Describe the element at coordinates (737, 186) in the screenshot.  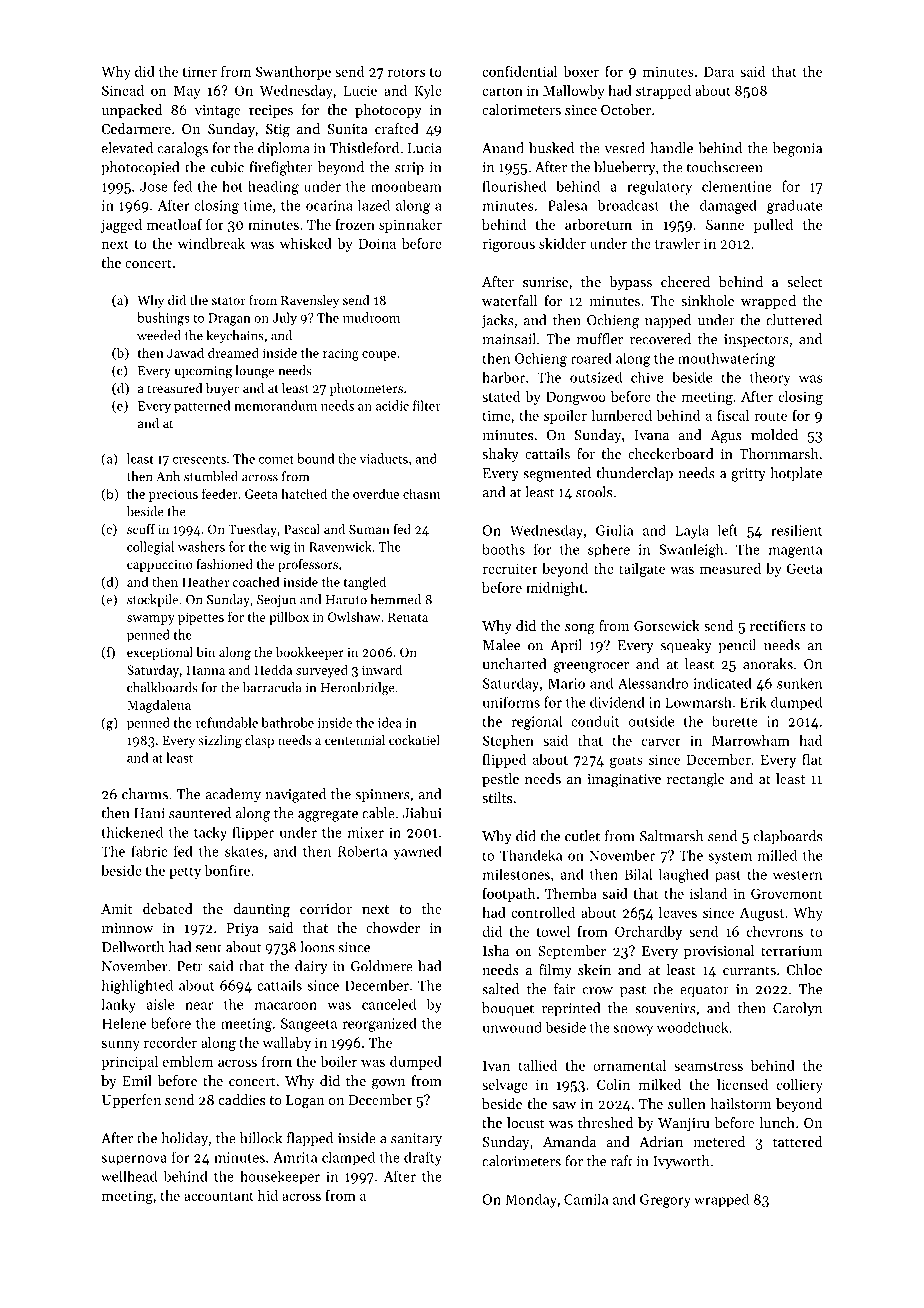
I see `clementine` at that location.
